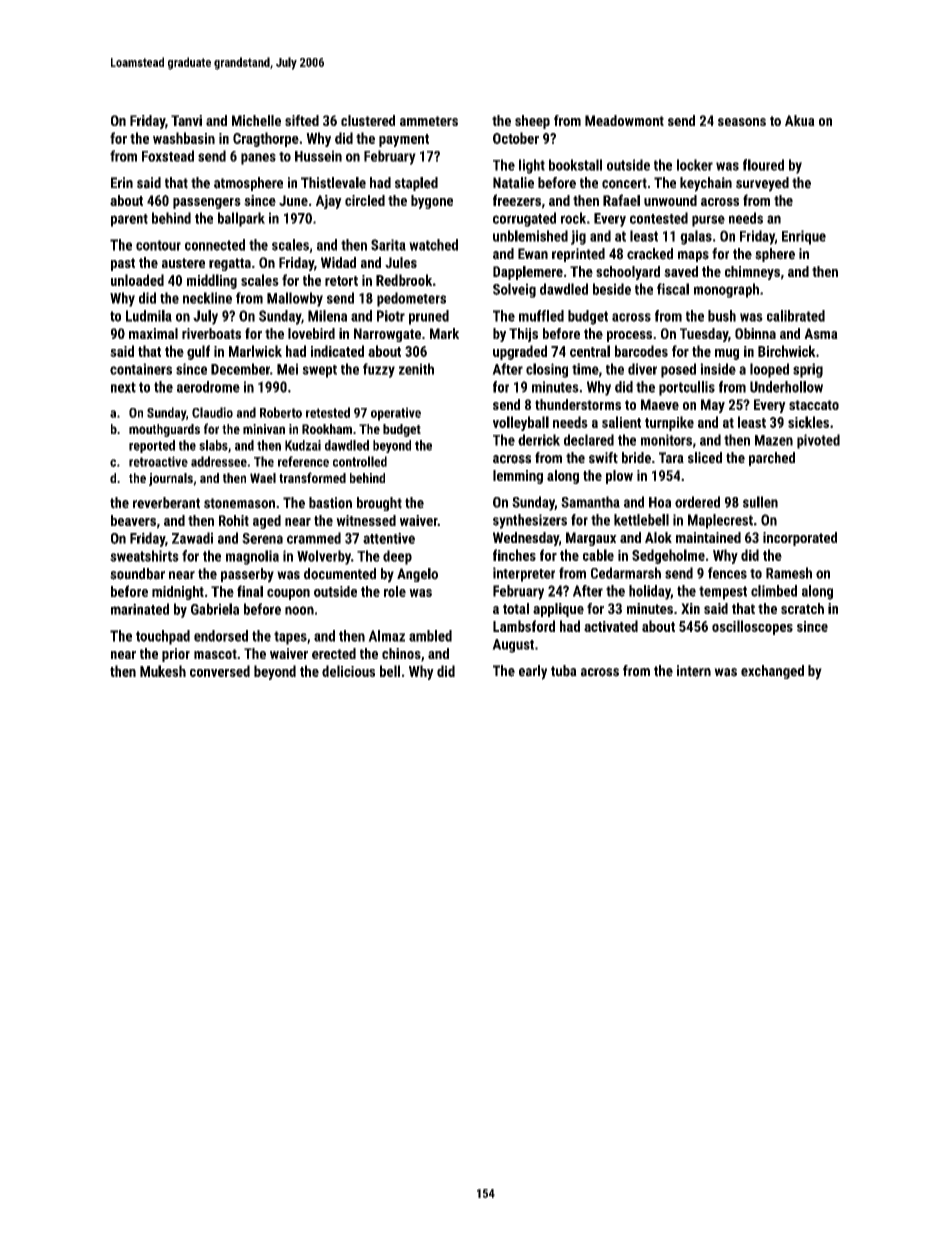 The height and width of the screenshot is (1233, 952). Describe the element at coordinates (295, 299) in the screenshot. I see `Mallowby` at that location.
